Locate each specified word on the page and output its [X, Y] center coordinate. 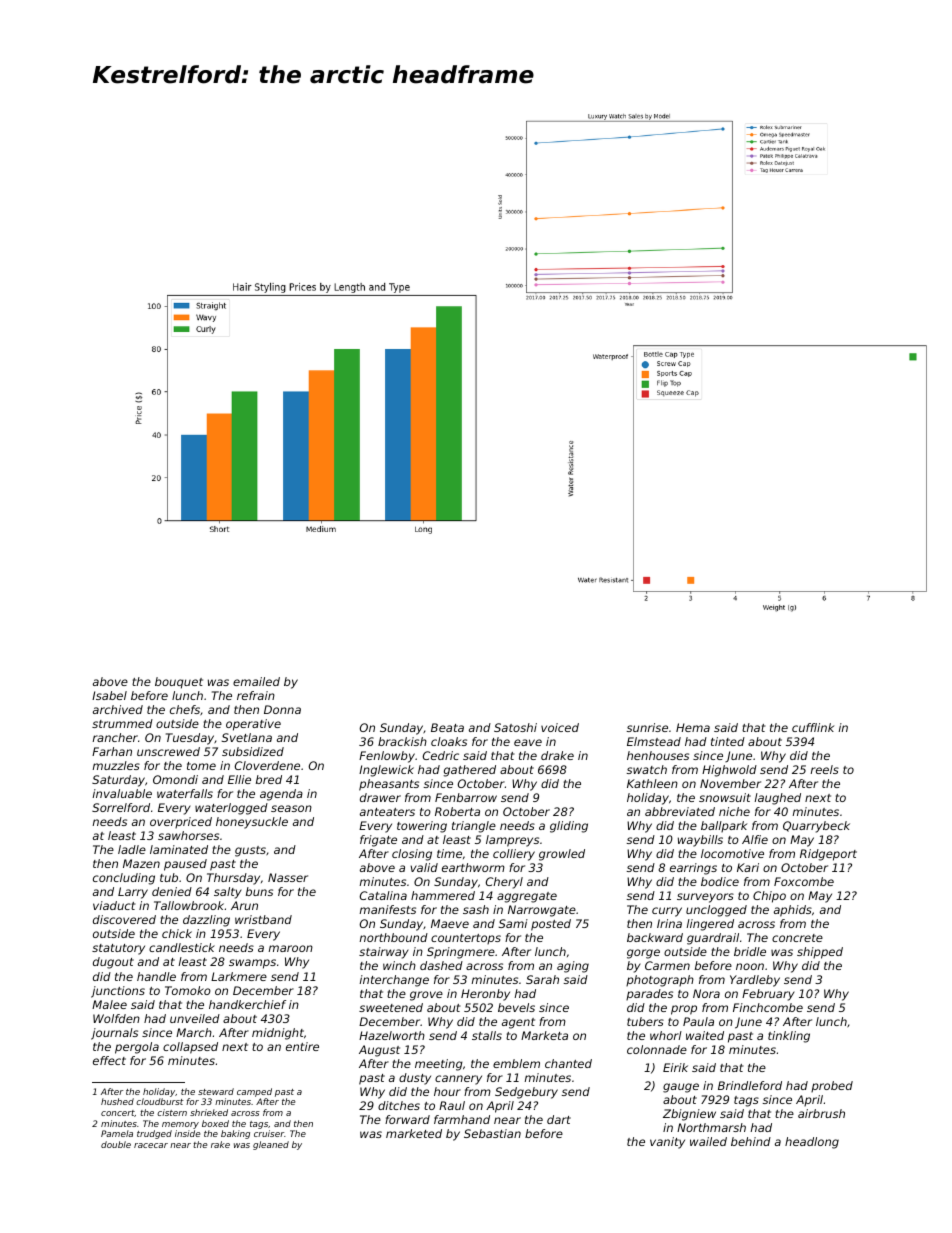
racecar [151, 1145]
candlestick [182, 947]
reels [825, 769]
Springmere [461, 953]
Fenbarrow [466, 797]
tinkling [789, 1037]
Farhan [112, 751]
